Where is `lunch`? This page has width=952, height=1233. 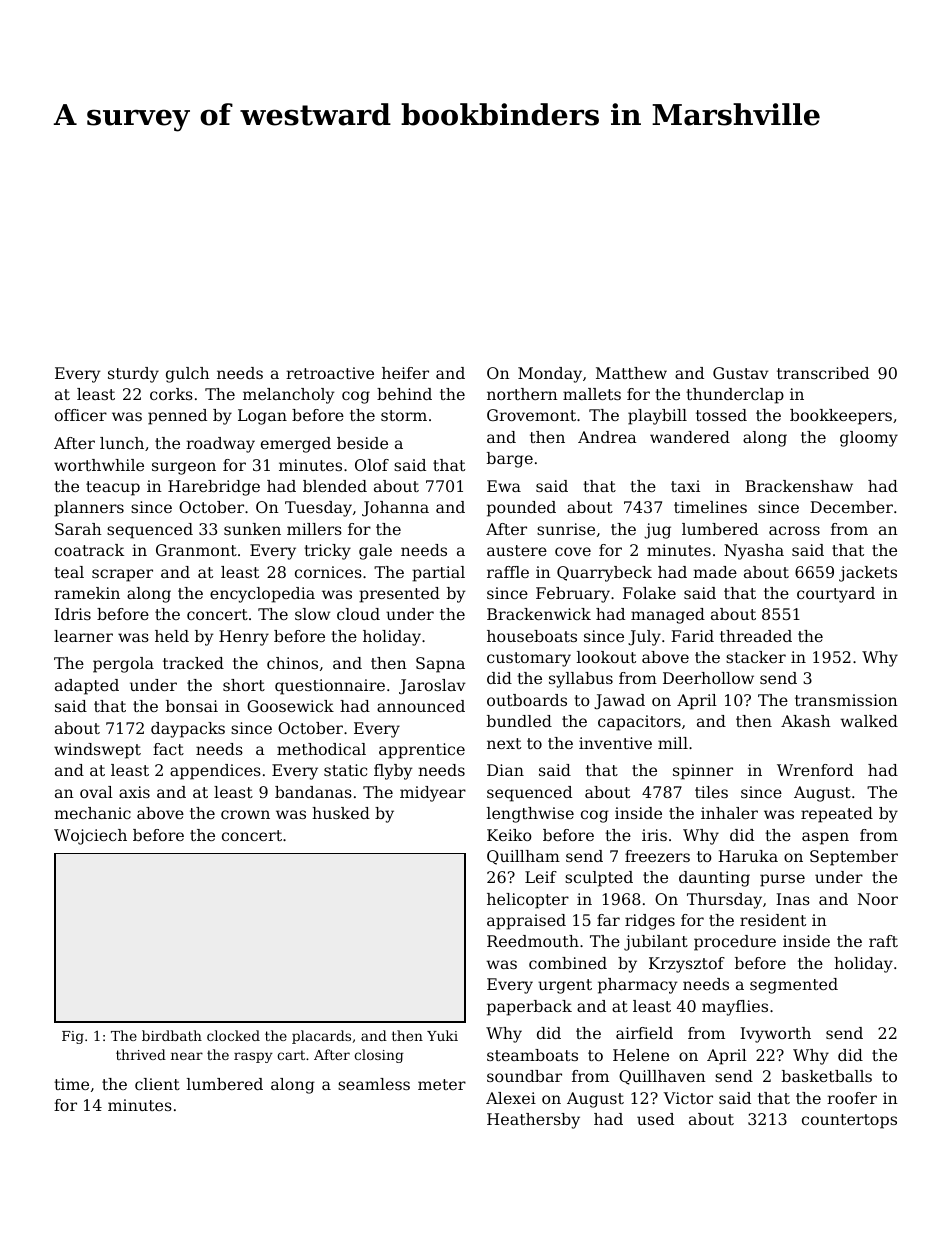 lunch is located at coordinates (122, 443).
